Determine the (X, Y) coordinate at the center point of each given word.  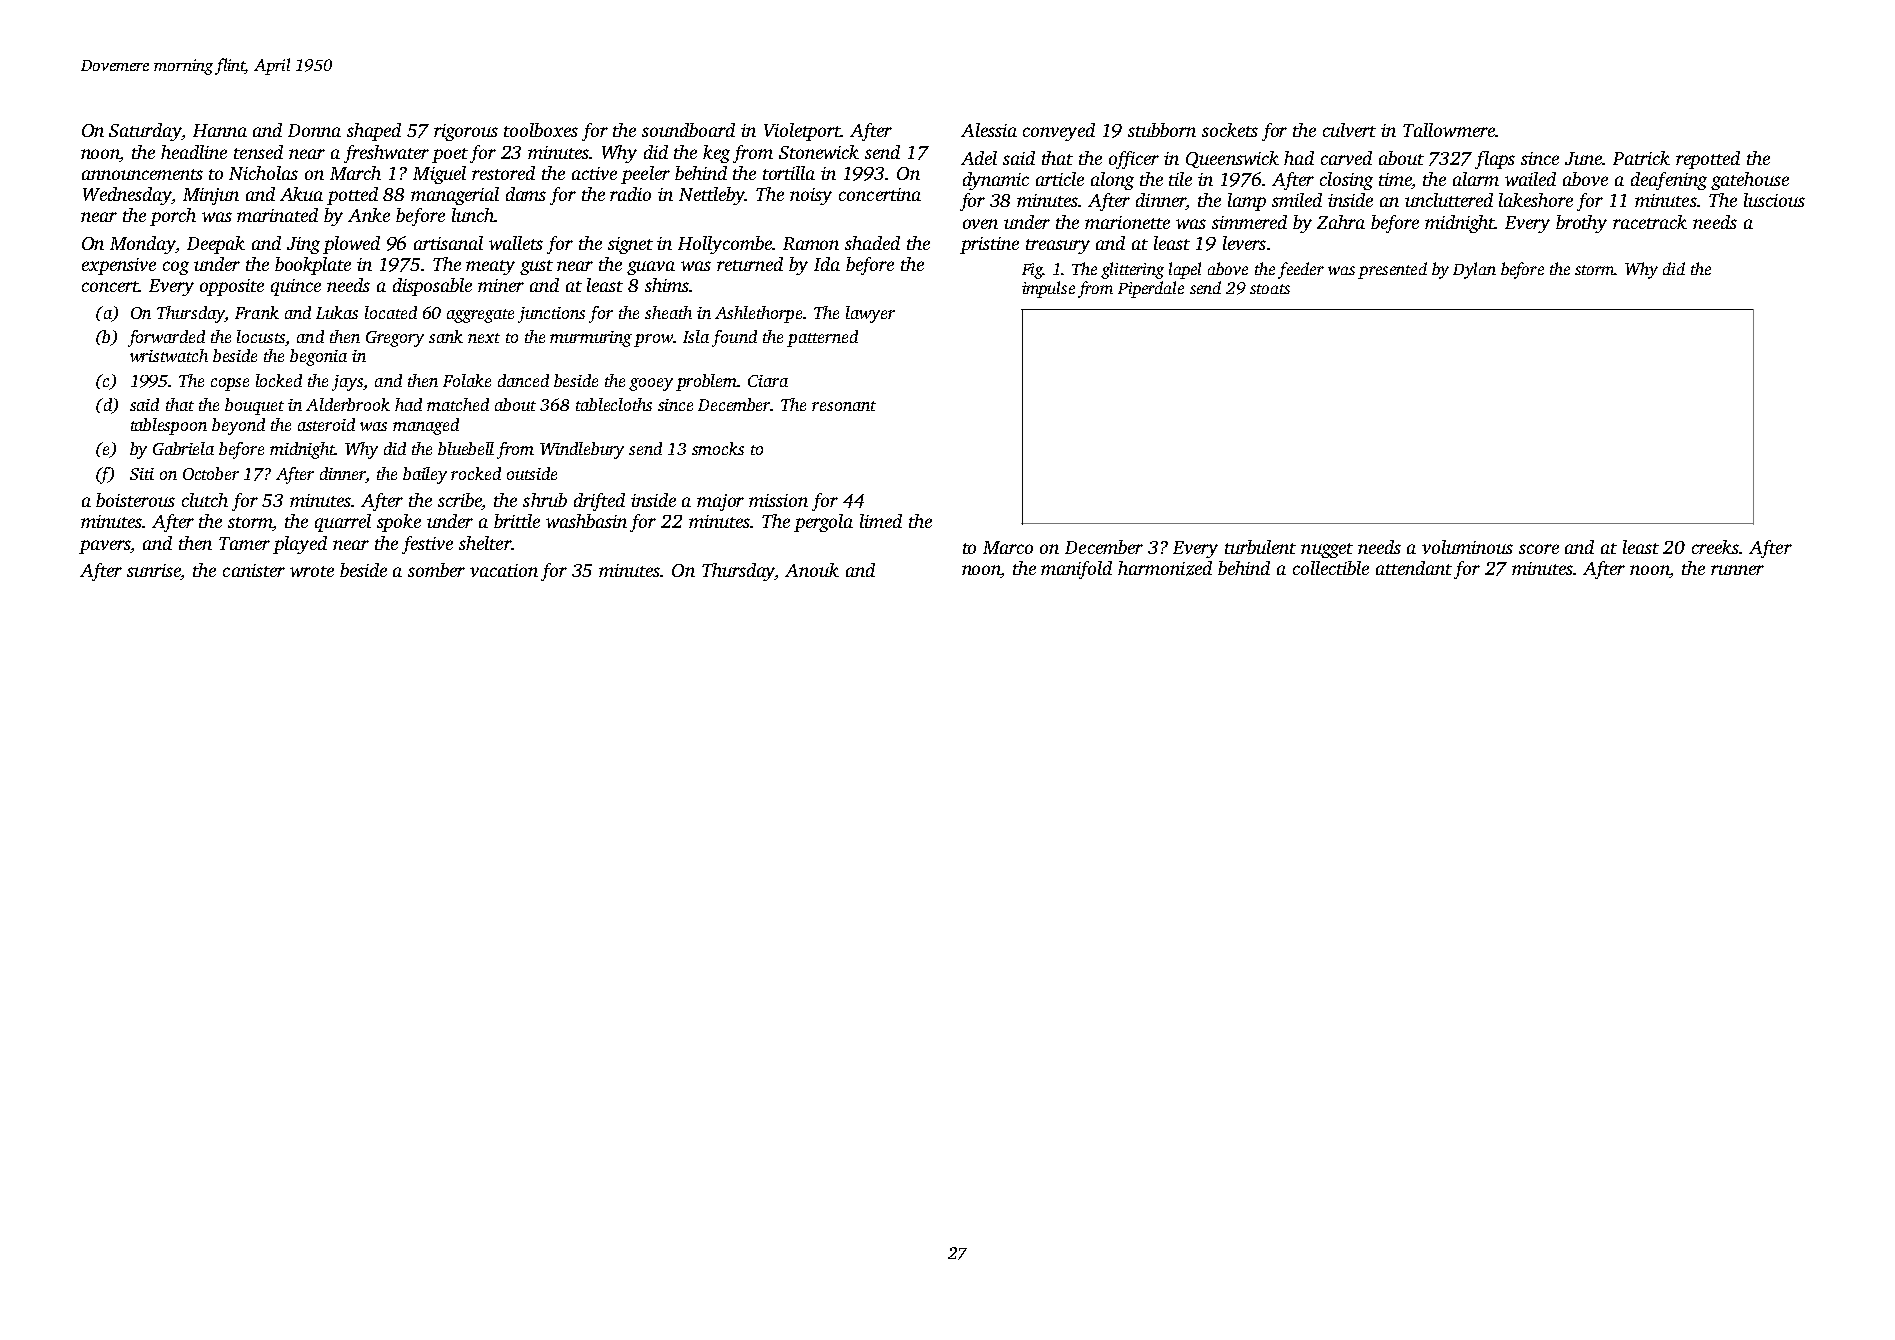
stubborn (1162, 130)
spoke (399, 523)
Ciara (768, 381)
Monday (143, 245)
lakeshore (1536, 200)
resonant (844, 406)
